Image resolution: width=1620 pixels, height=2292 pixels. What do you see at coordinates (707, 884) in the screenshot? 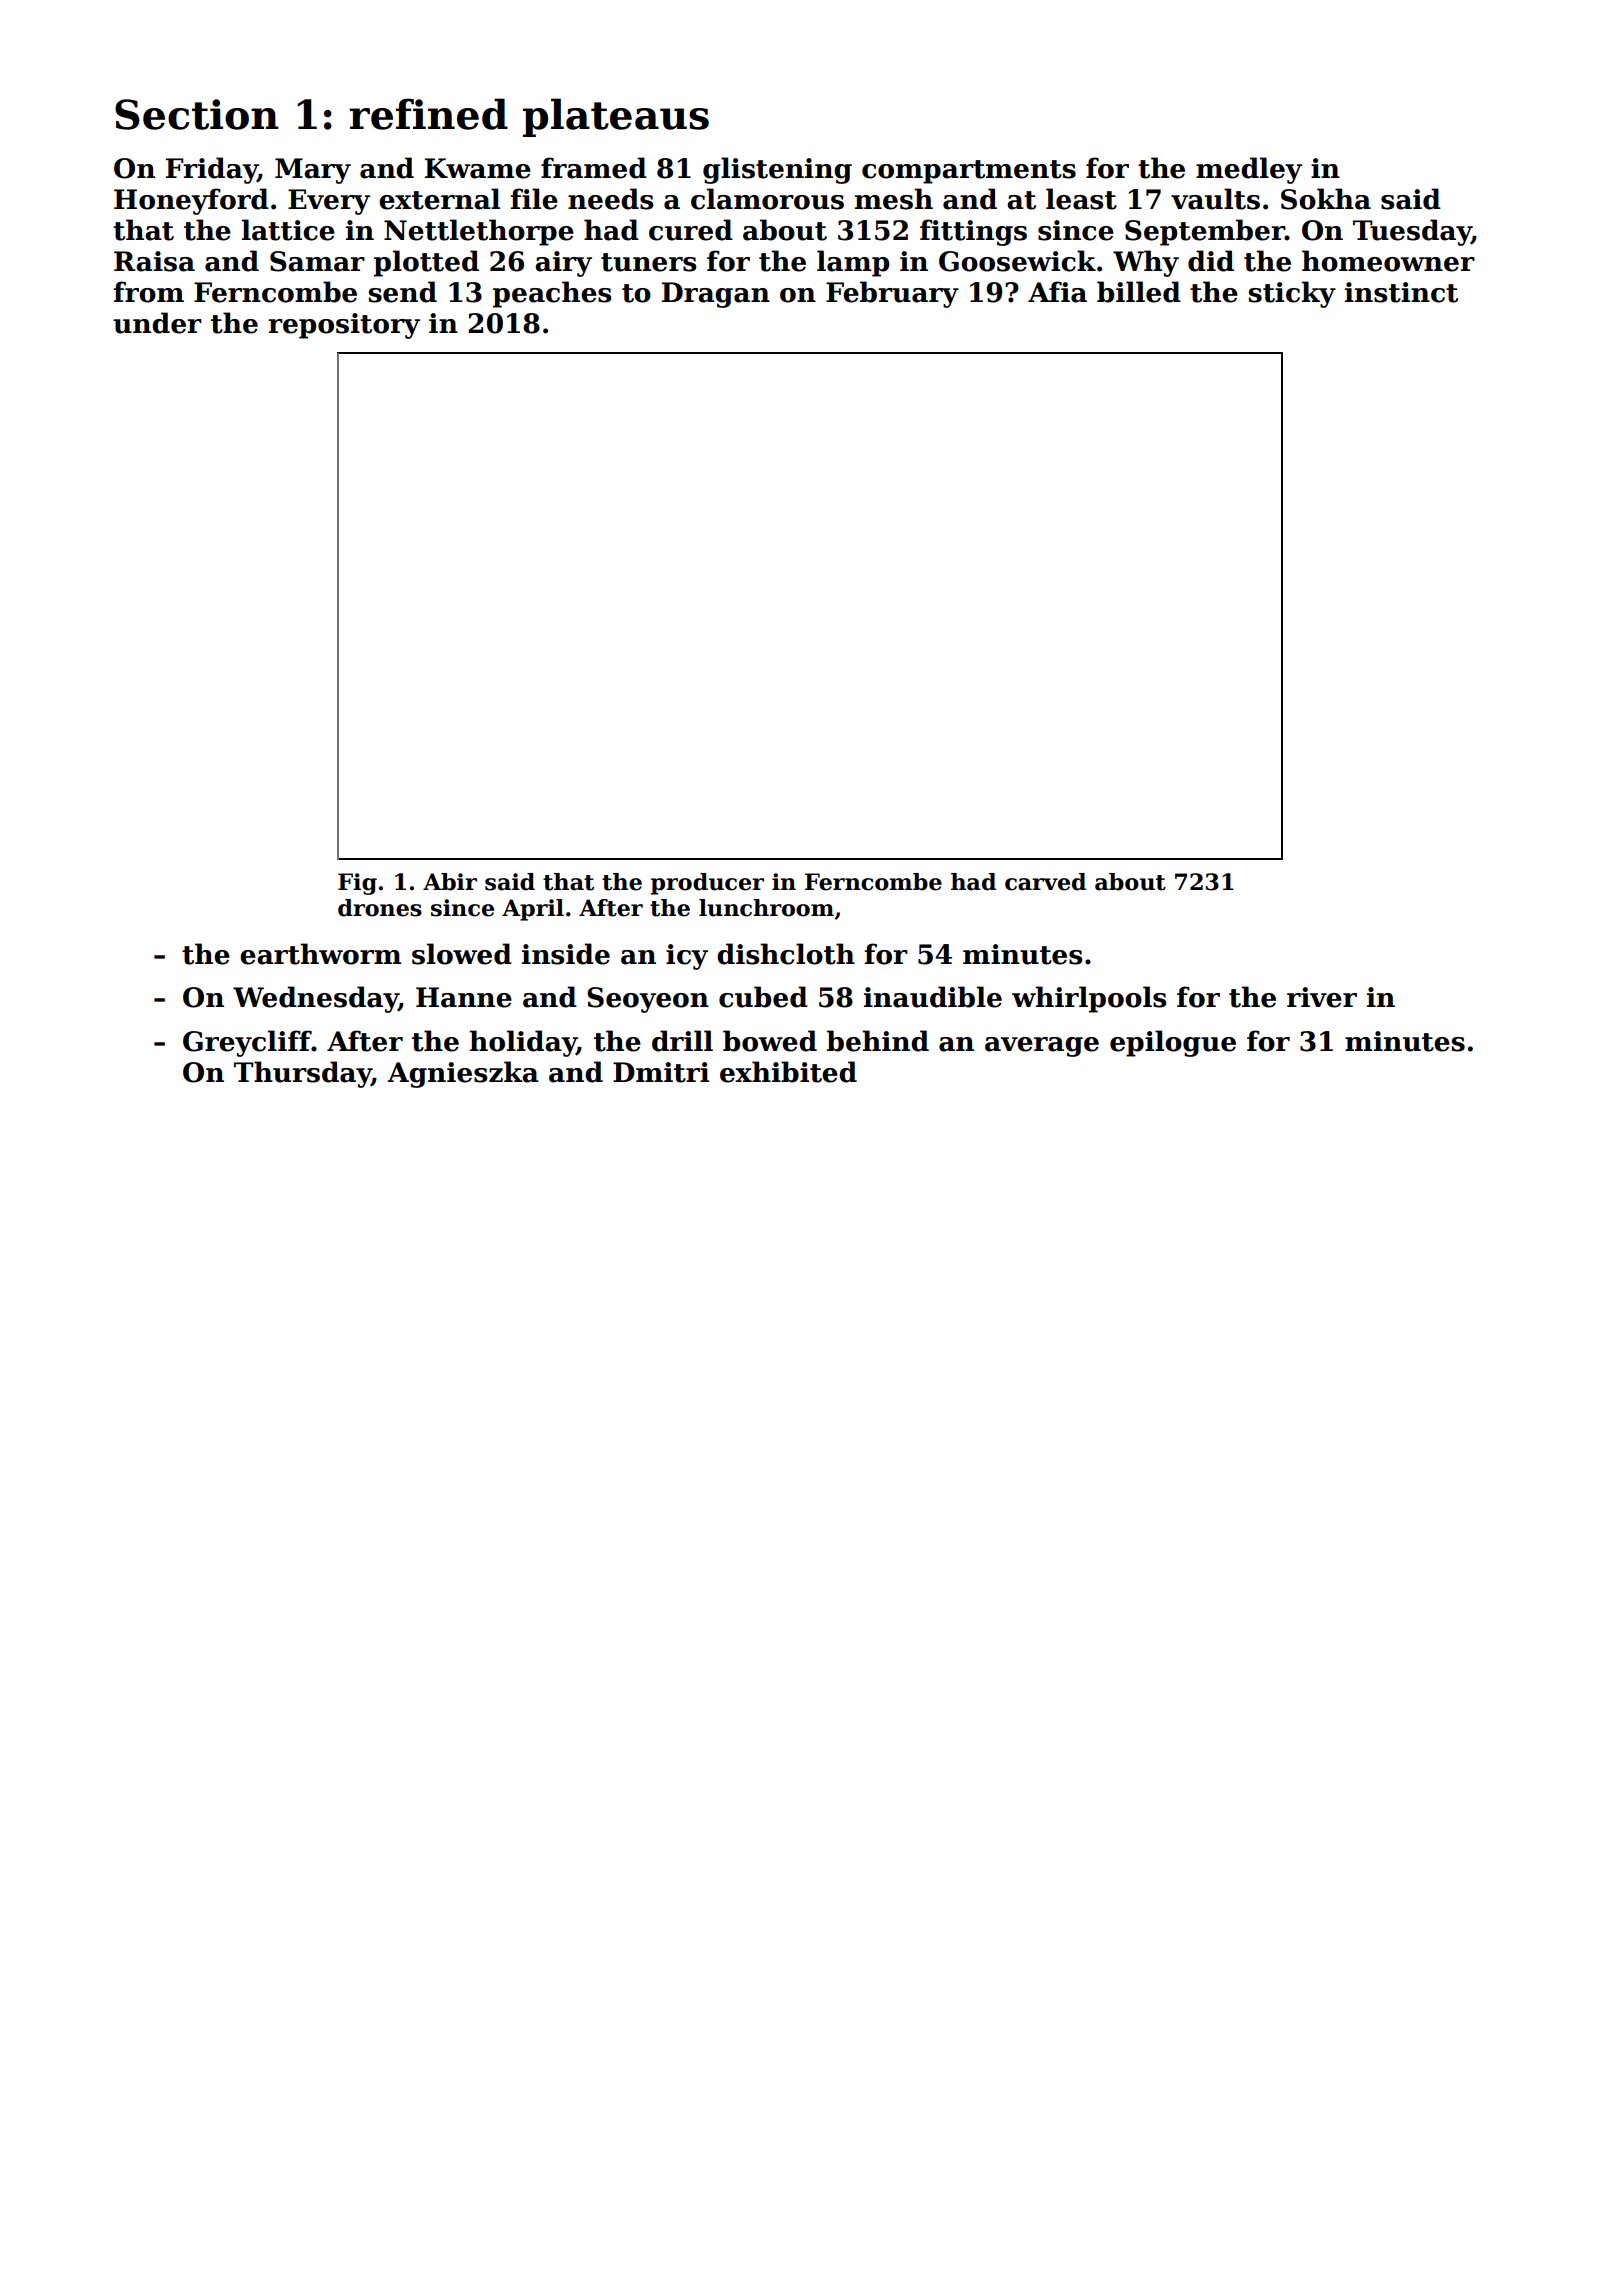
I see `producer` at bounding box center [707, 884].
